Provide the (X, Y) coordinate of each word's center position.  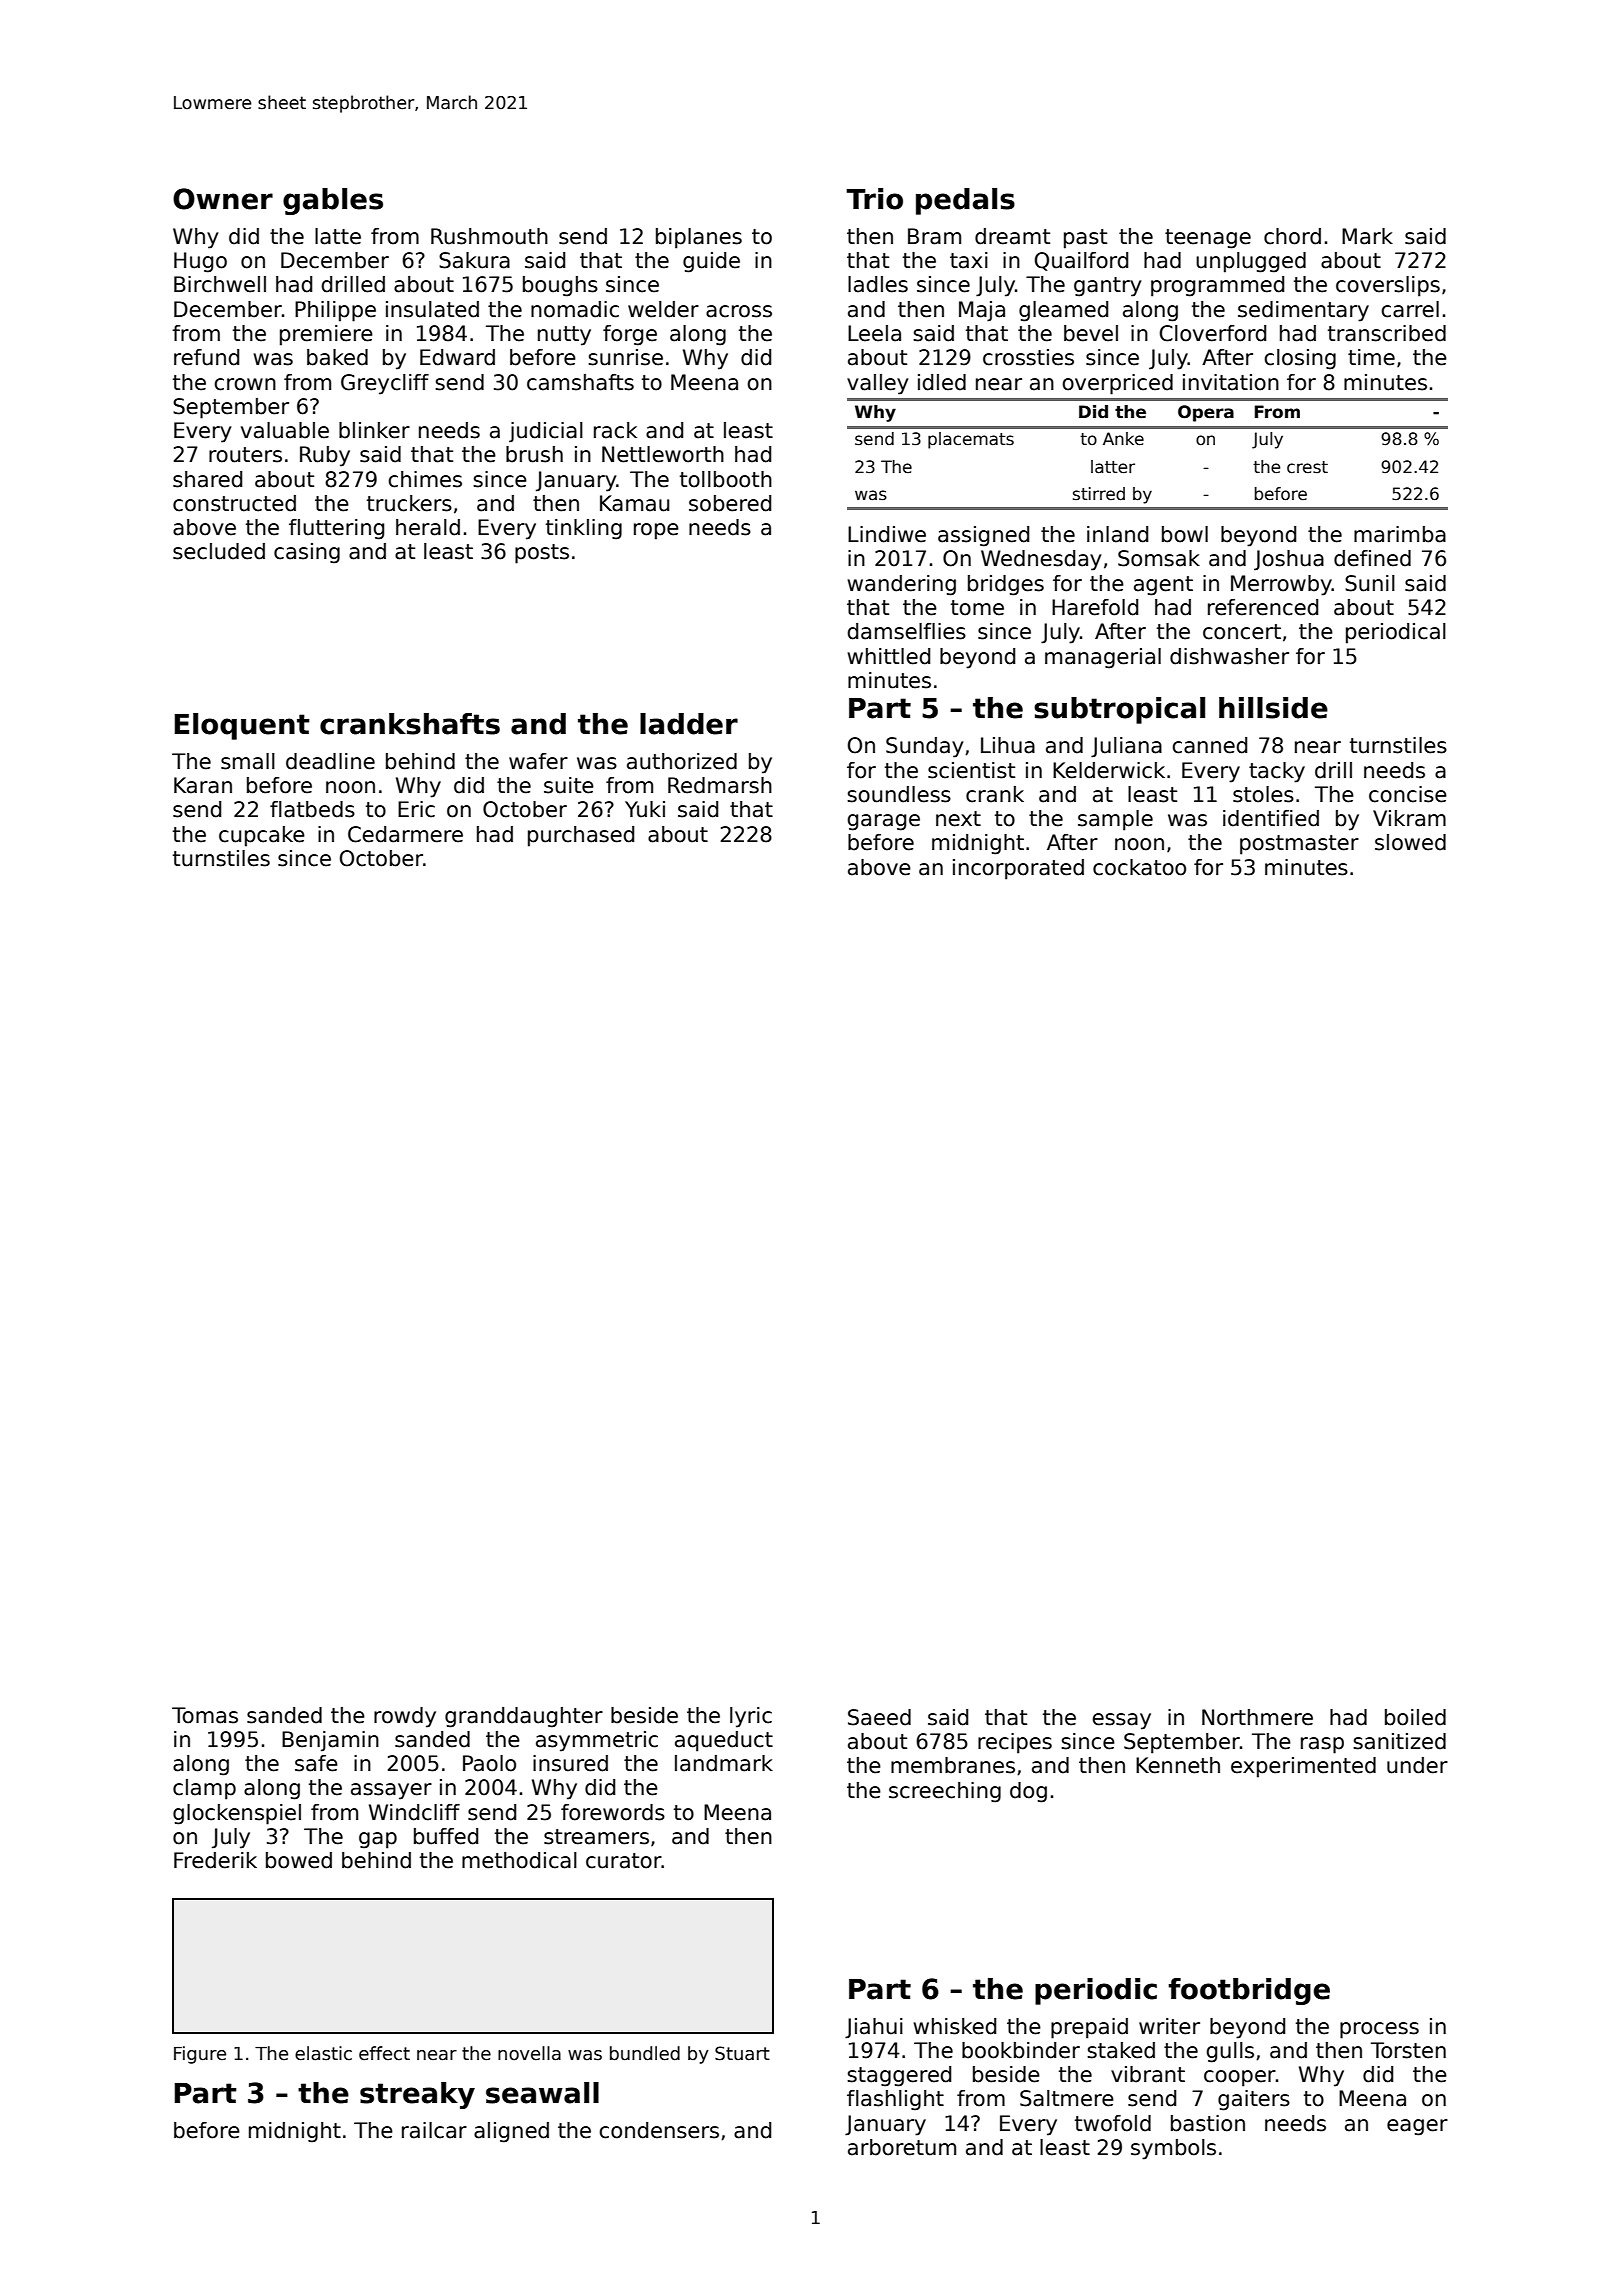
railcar (434, 2130)
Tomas (205, 1715)
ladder (689, 724)
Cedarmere (405, 834)
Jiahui (874, 2028)
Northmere (1257, 1717)
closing (1300, 359)
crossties (1028, 357)
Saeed (879, 1717)
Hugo (200, 262)
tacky (1277, 772)
